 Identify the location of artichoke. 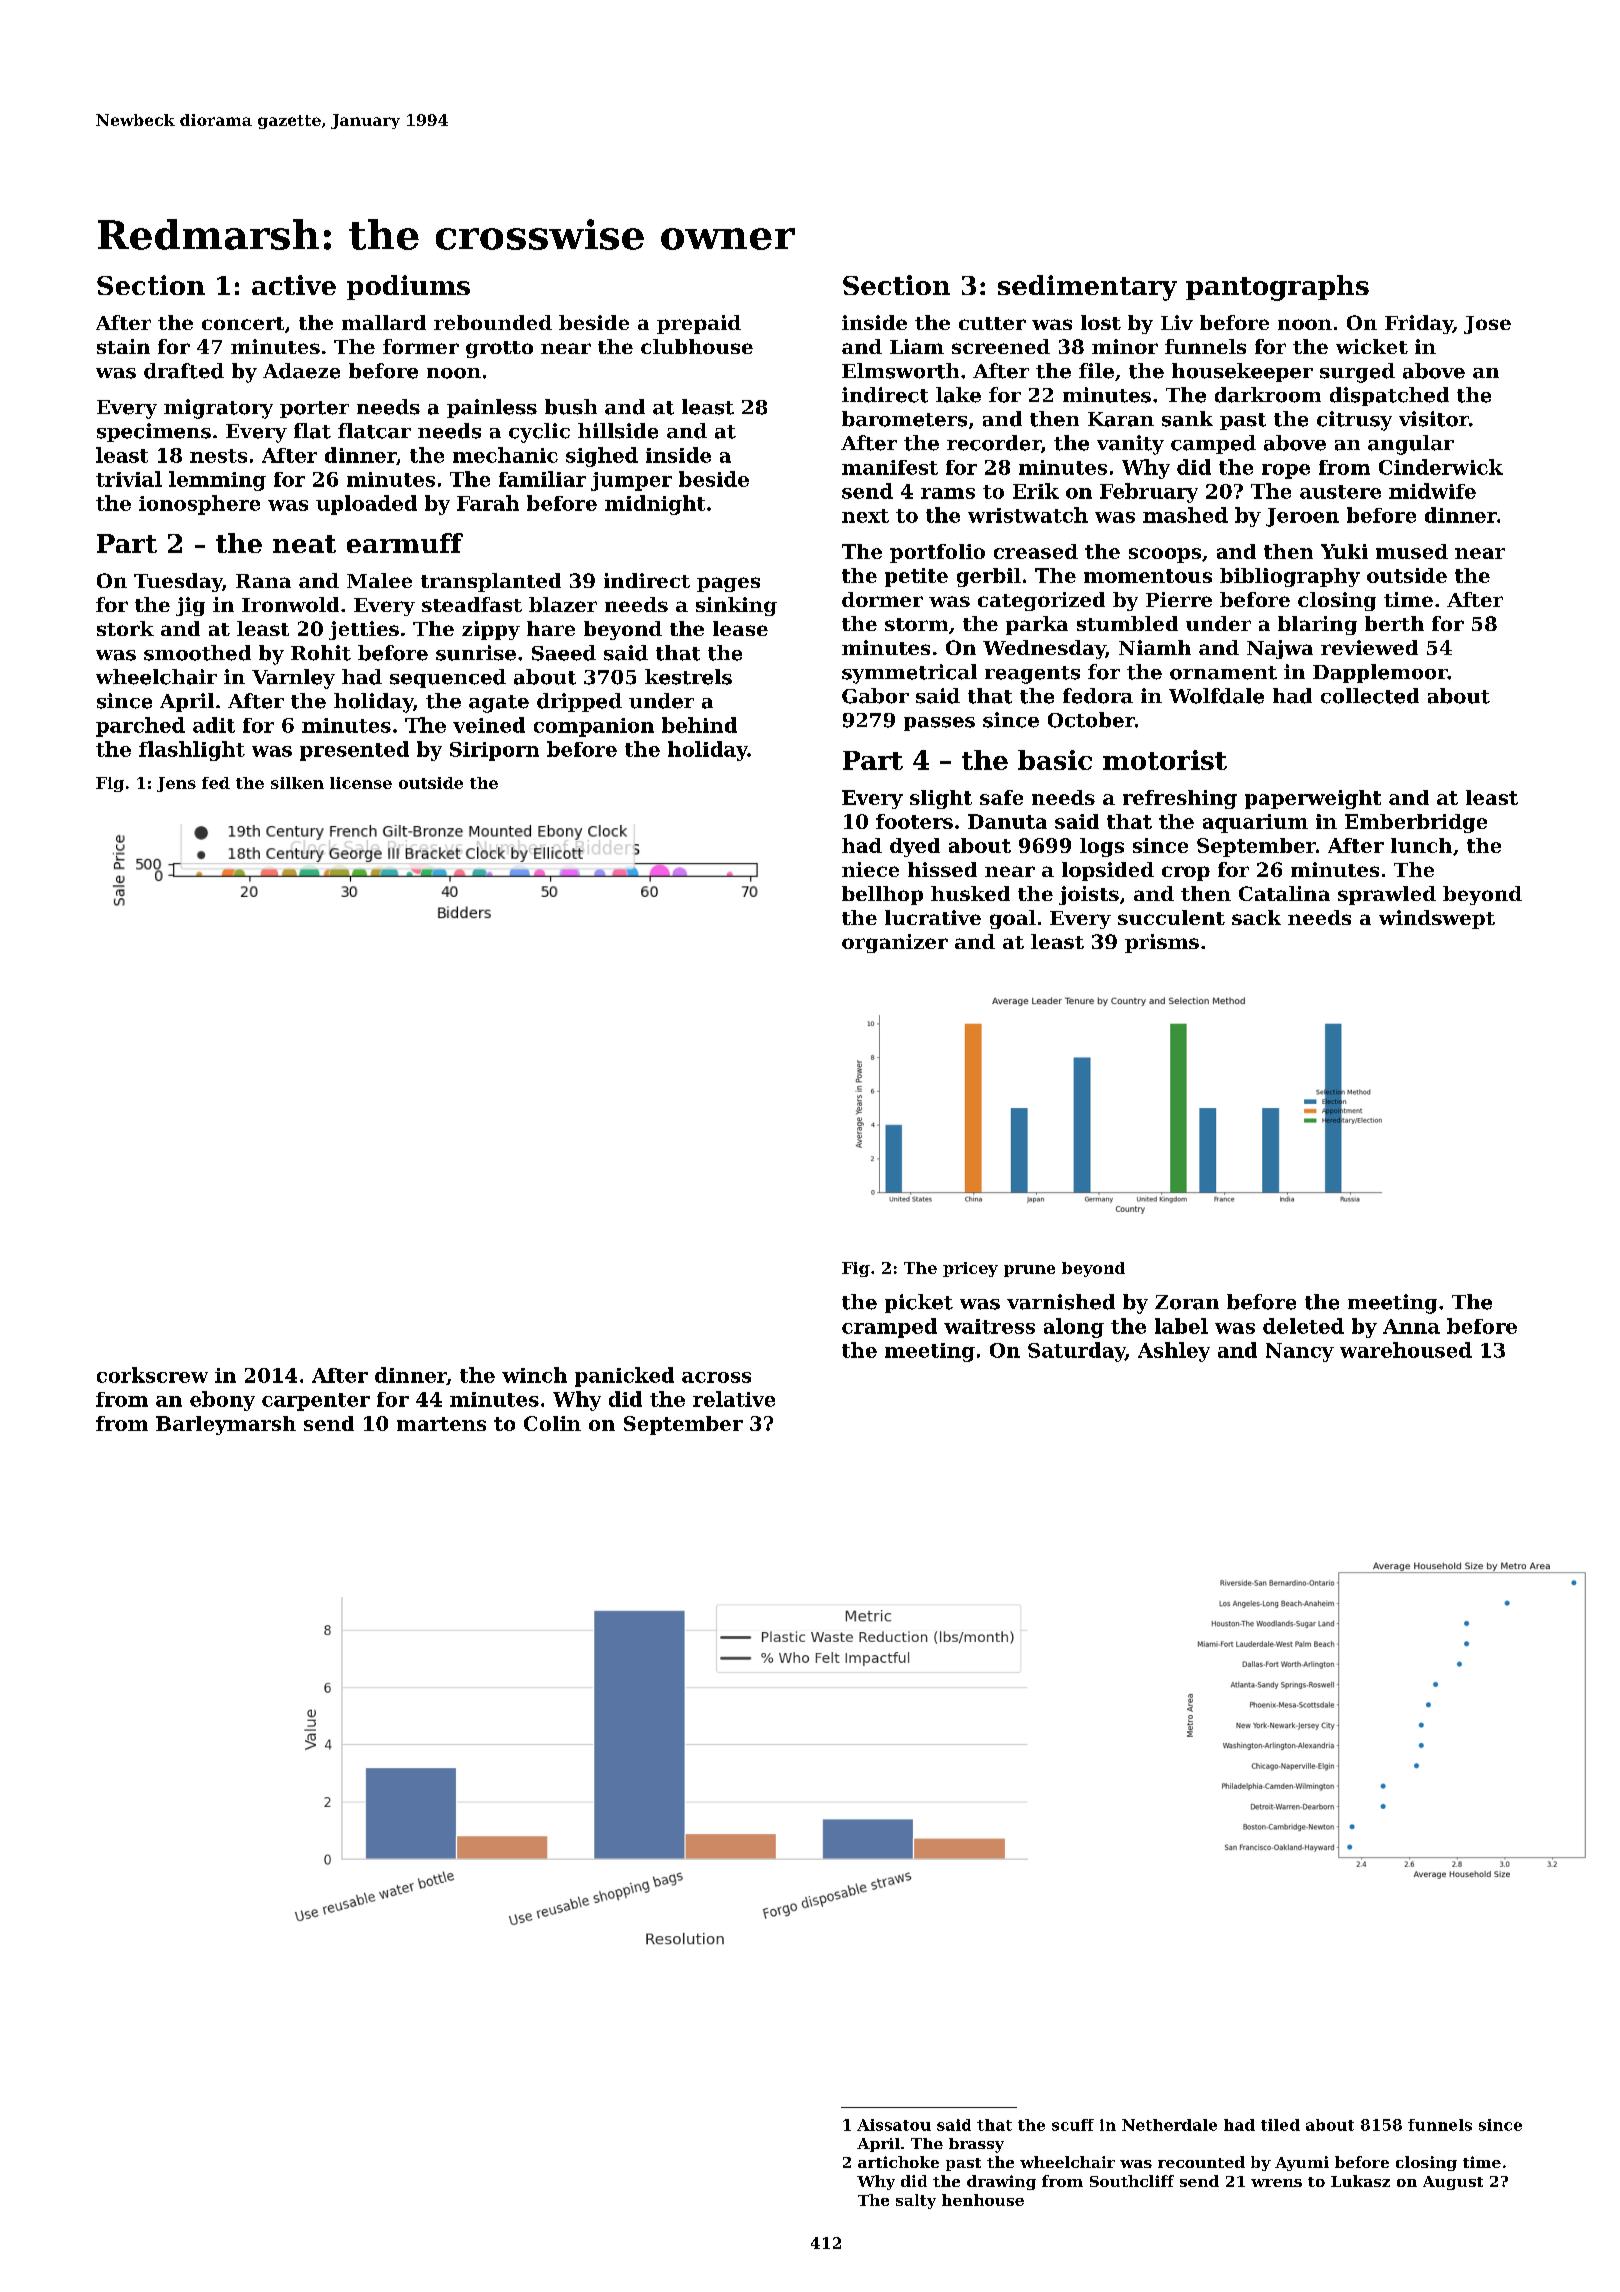
(898, 2162).
